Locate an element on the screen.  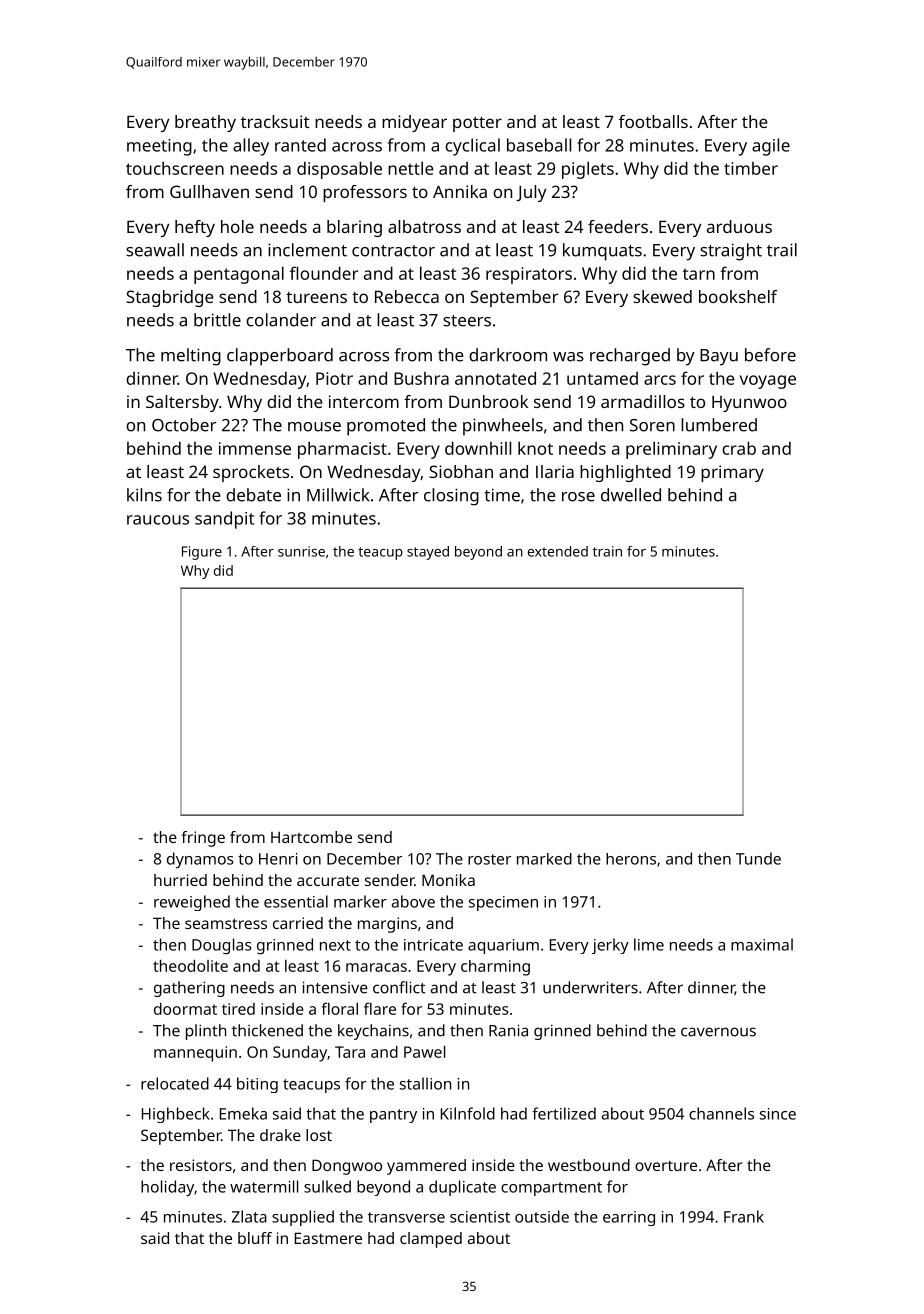
tarn is located at coordinates (699, 274).
